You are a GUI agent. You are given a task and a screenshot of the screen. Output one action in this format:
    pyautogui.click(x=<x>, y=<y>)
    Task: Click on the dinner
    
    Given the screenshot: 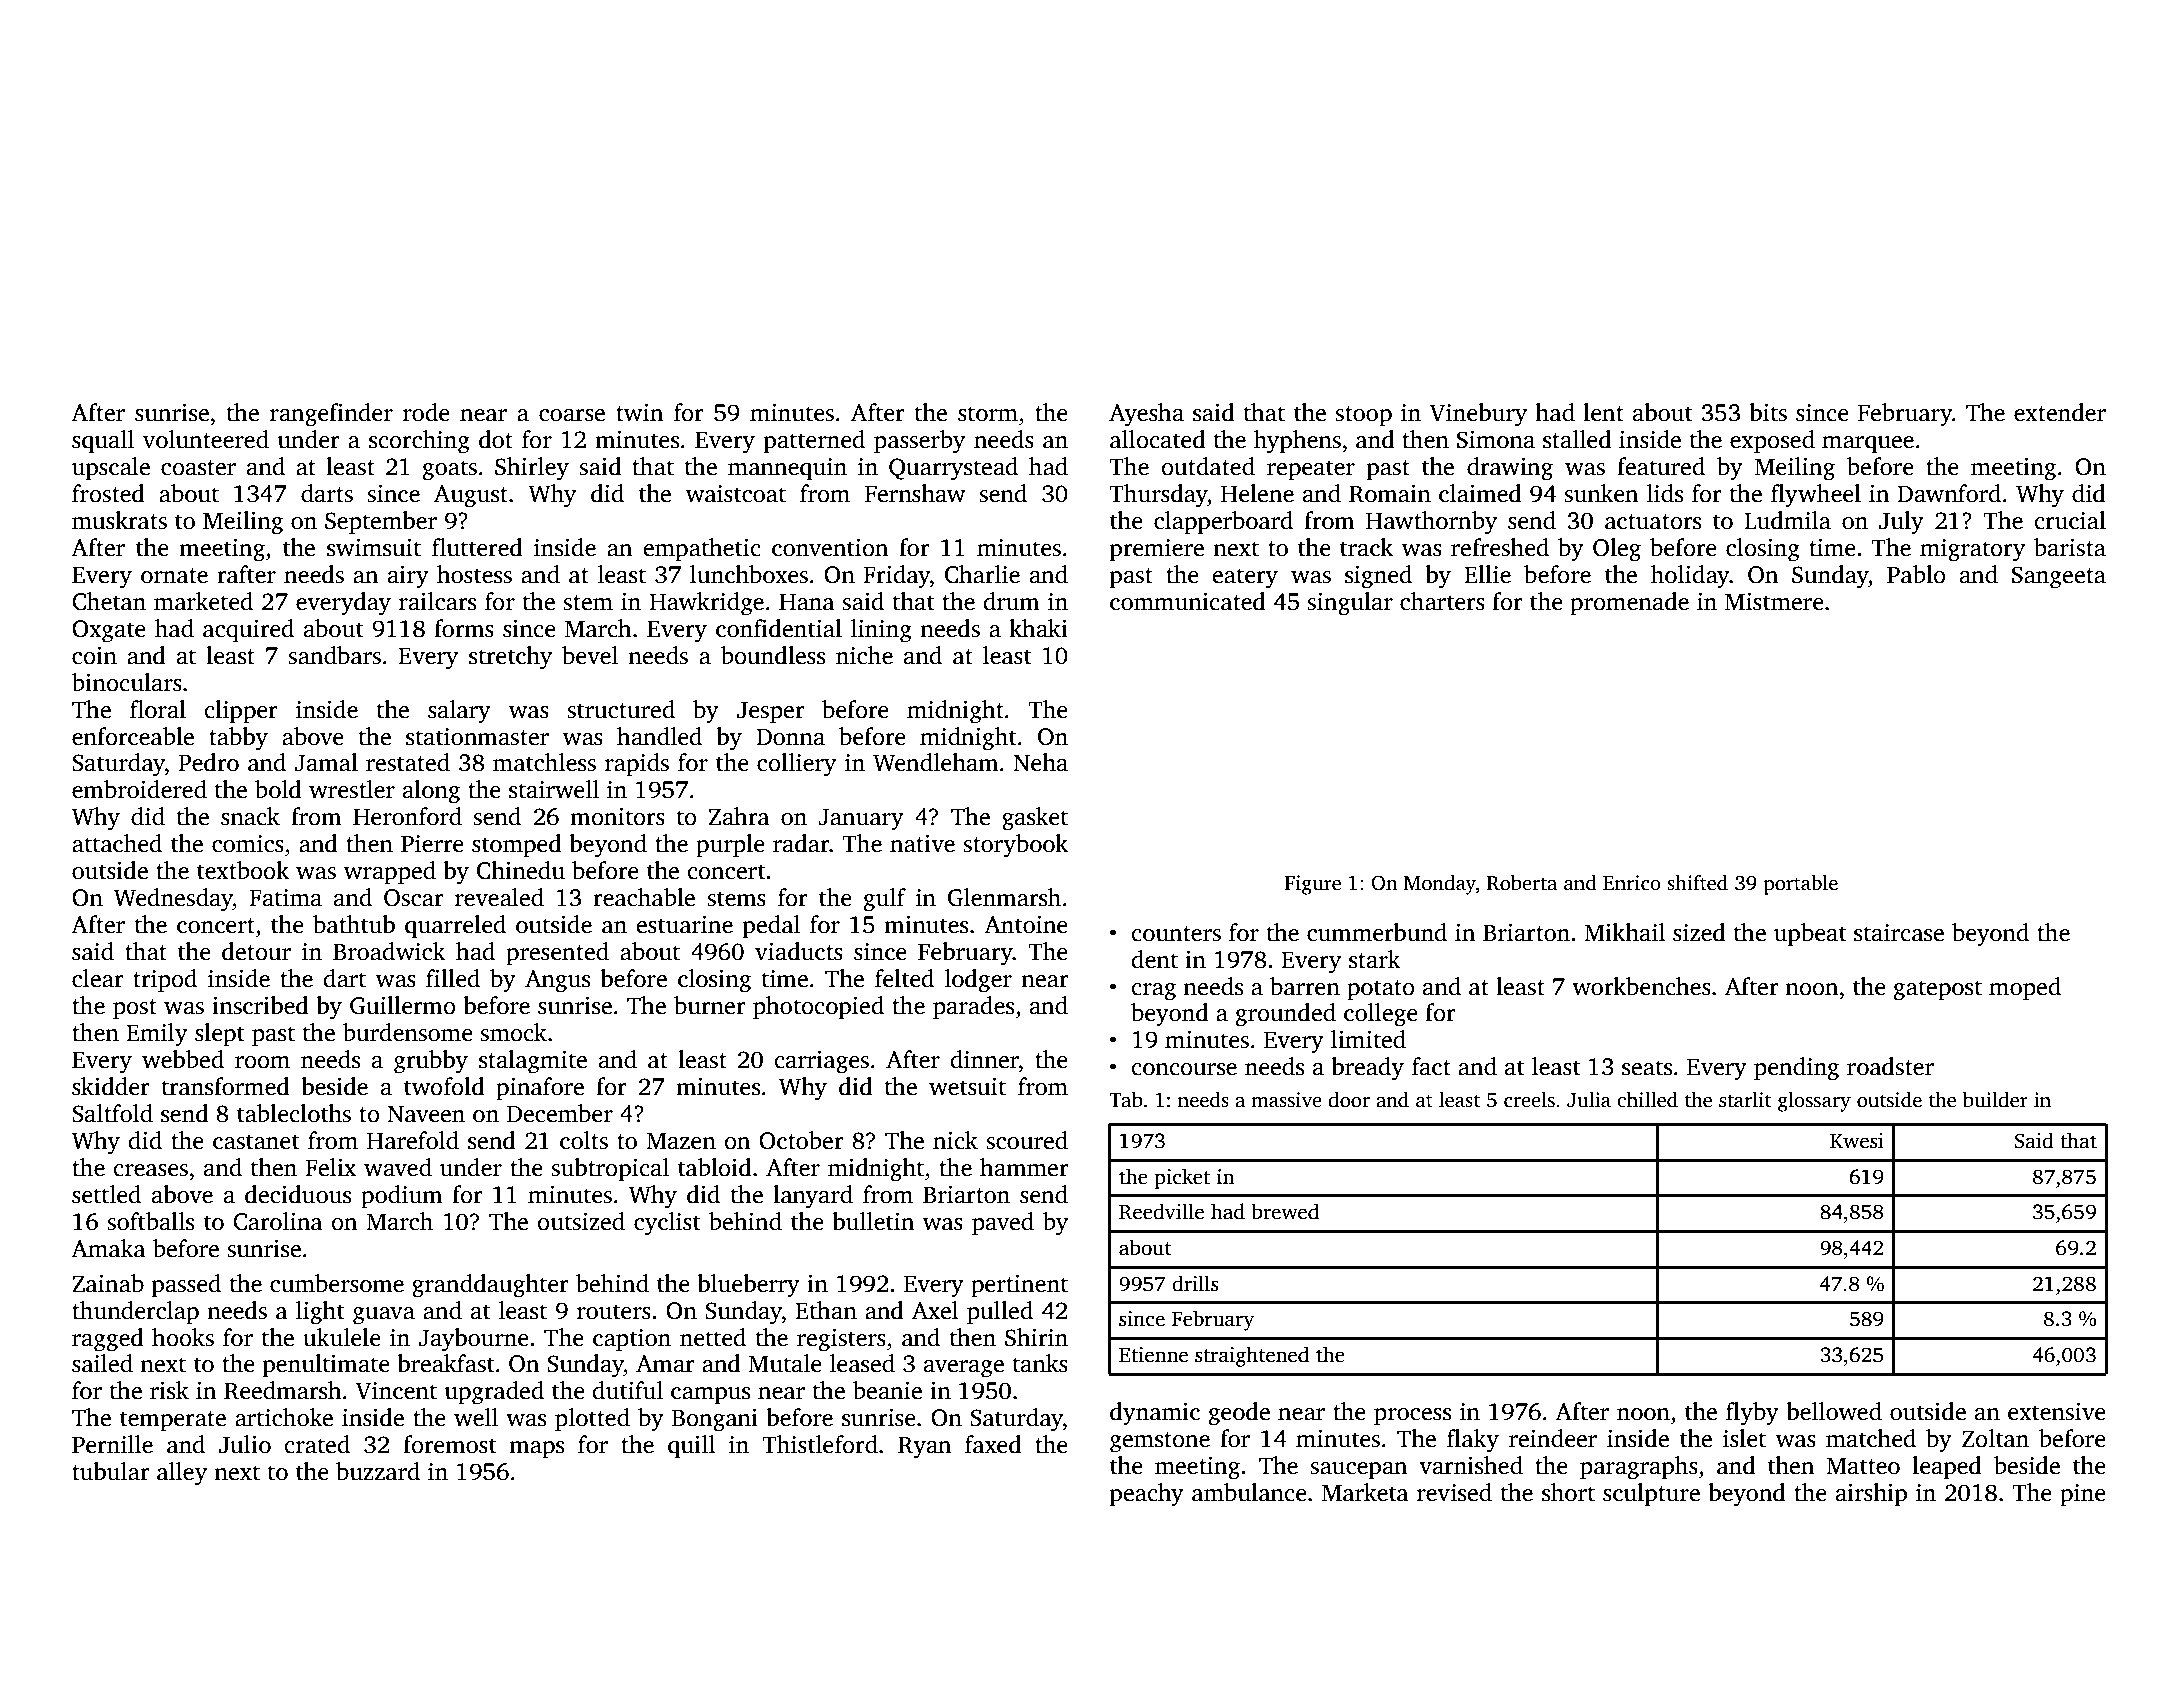 What is the action you would take?
    pyautogui.click(x=985, y=1059)
